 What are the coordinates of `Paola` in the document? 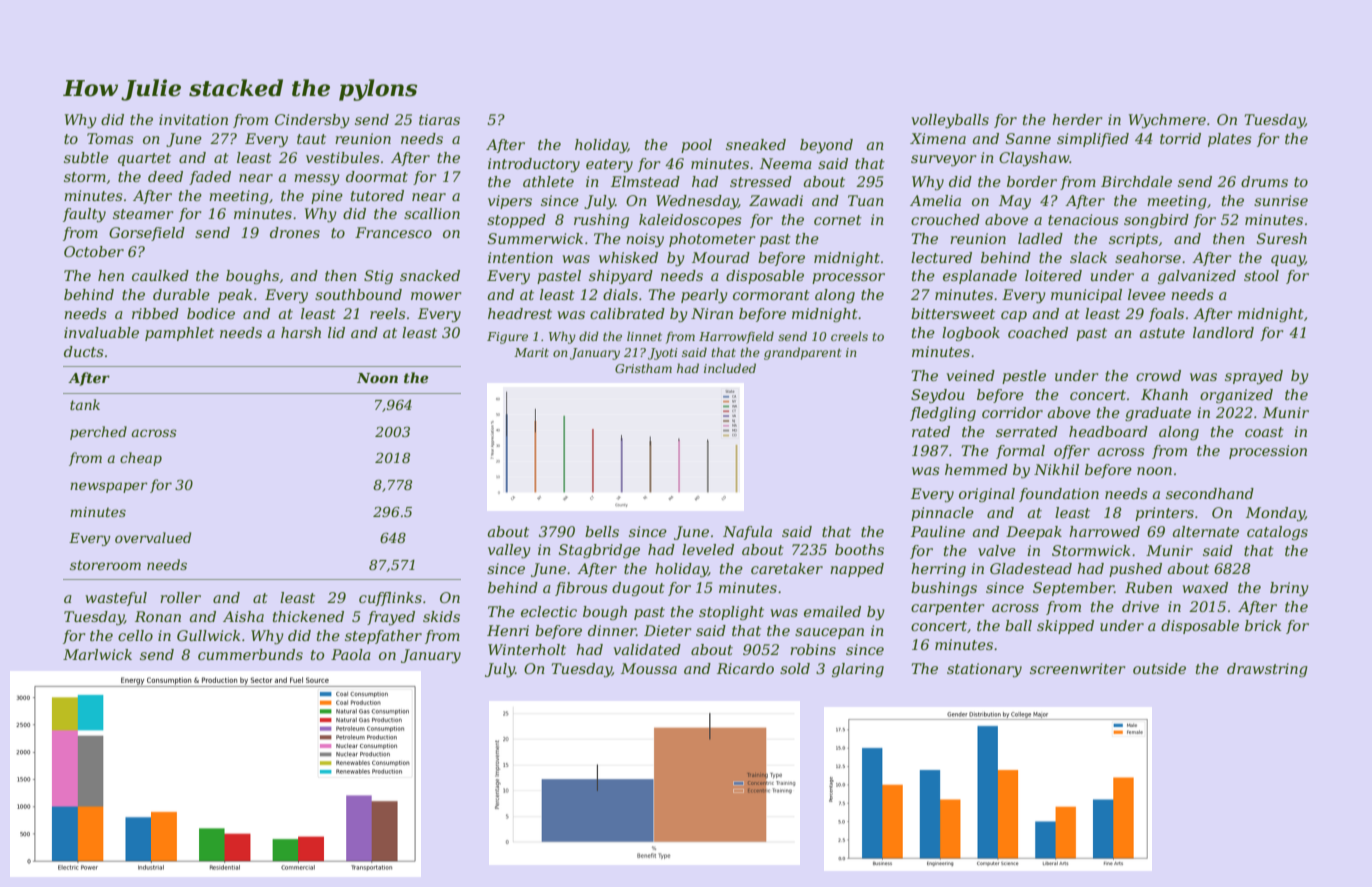 It's located at (351, 654).
